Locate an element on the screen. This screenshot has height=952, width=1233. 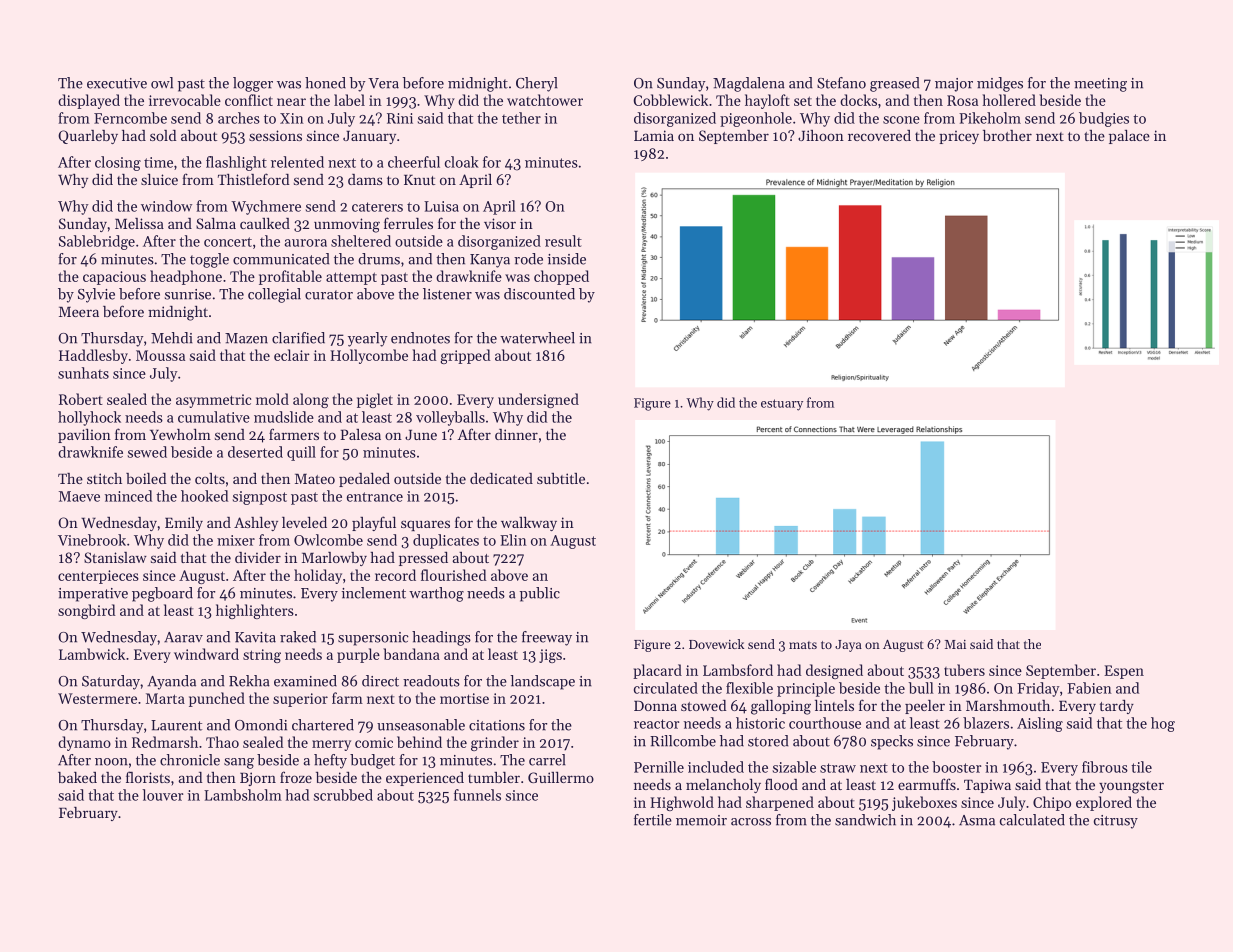
recovered is located at coordinates (879, 135).
